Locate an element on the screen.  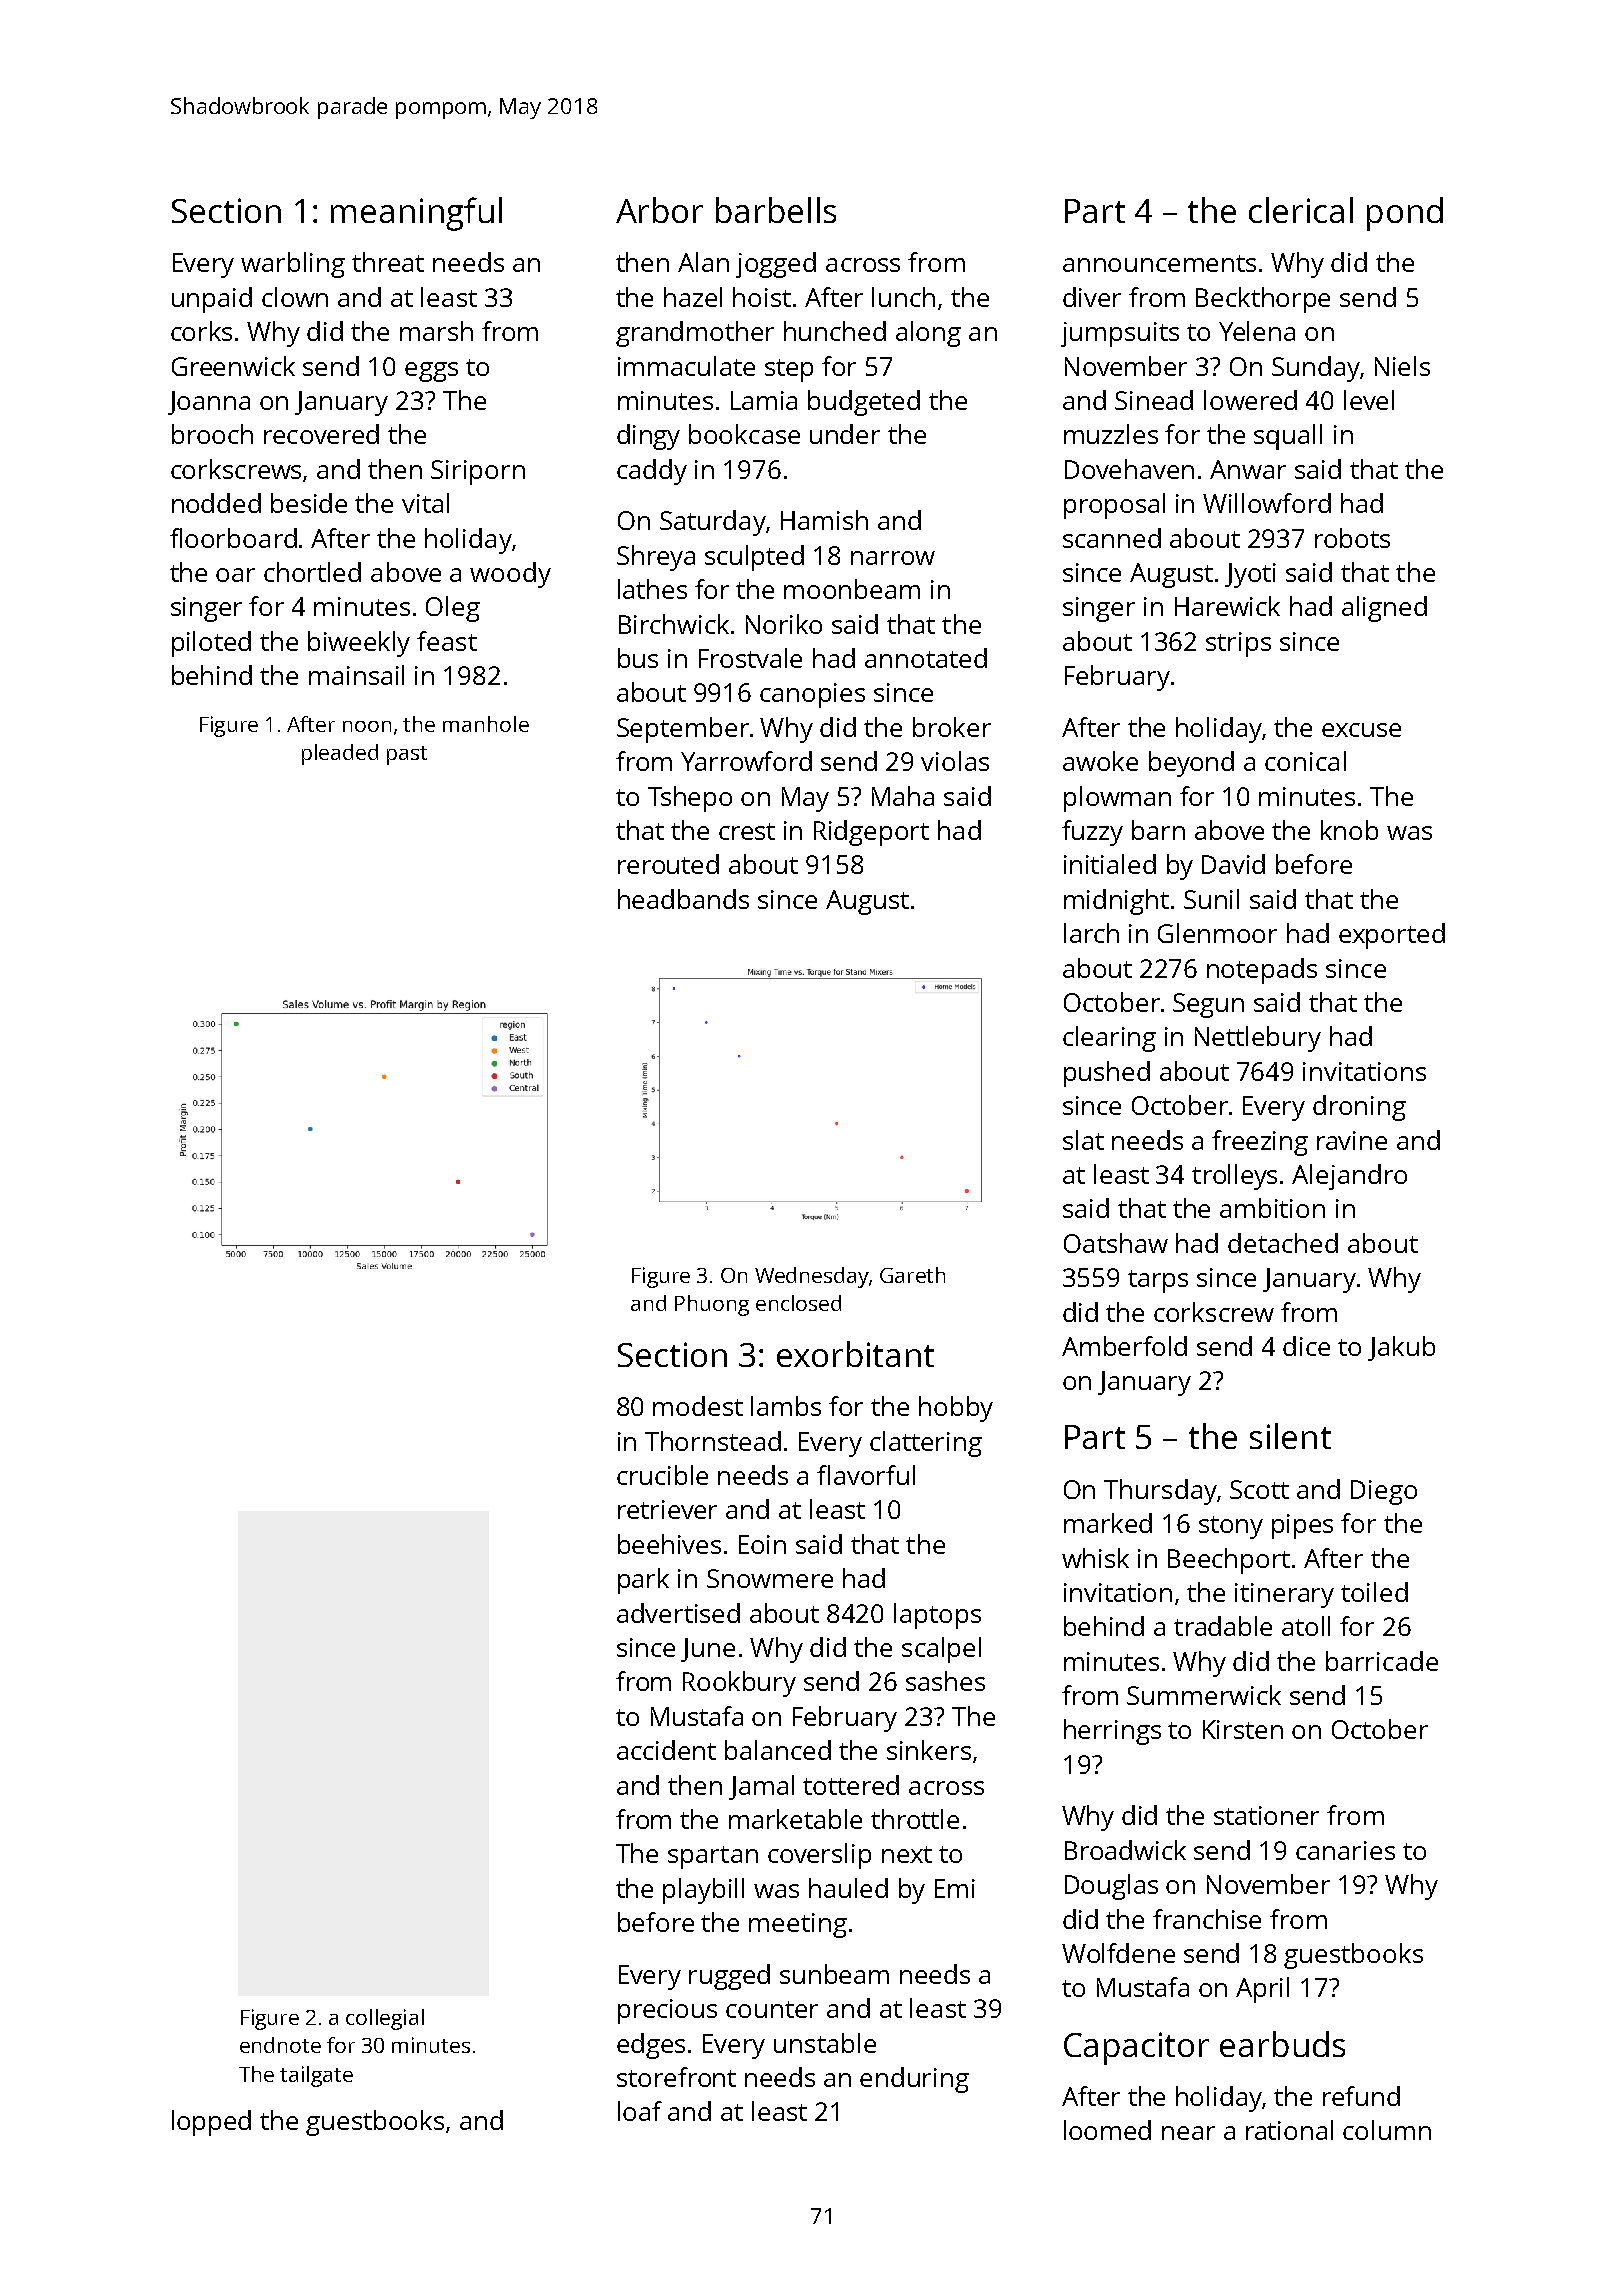
enduring is located at coordinates (914, 2080).
